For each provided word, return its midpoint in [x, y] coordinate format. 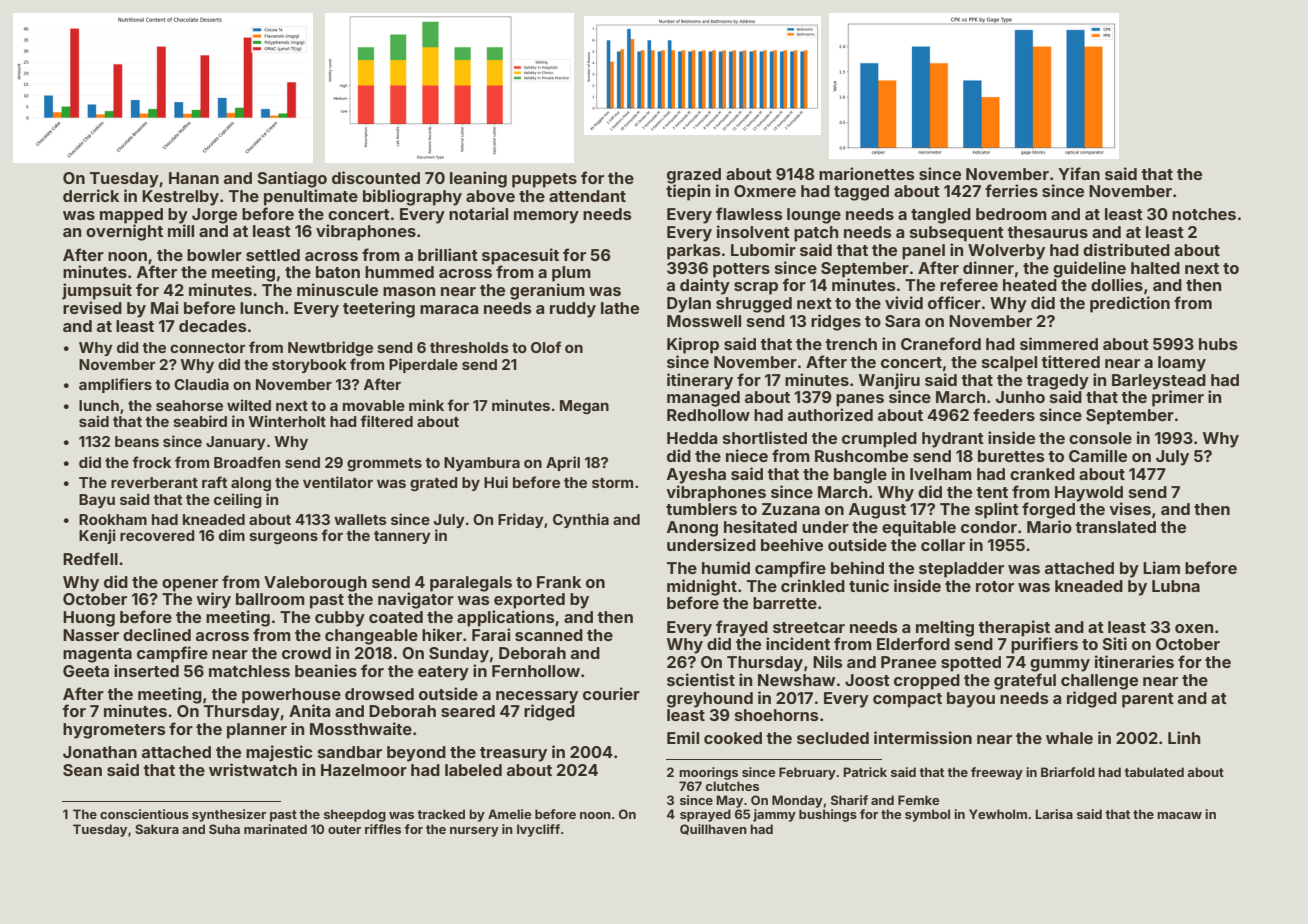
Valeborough [315, 584]
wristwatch [253, 769]
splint [997, 510]
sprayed [705, 815]
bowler [214, 255]
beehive [792, 544]
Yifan [1079, 173]
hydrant [953, 440]
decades [213, 326]
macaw [1179, 815]
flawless [749, 213]
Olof [546, 347]
